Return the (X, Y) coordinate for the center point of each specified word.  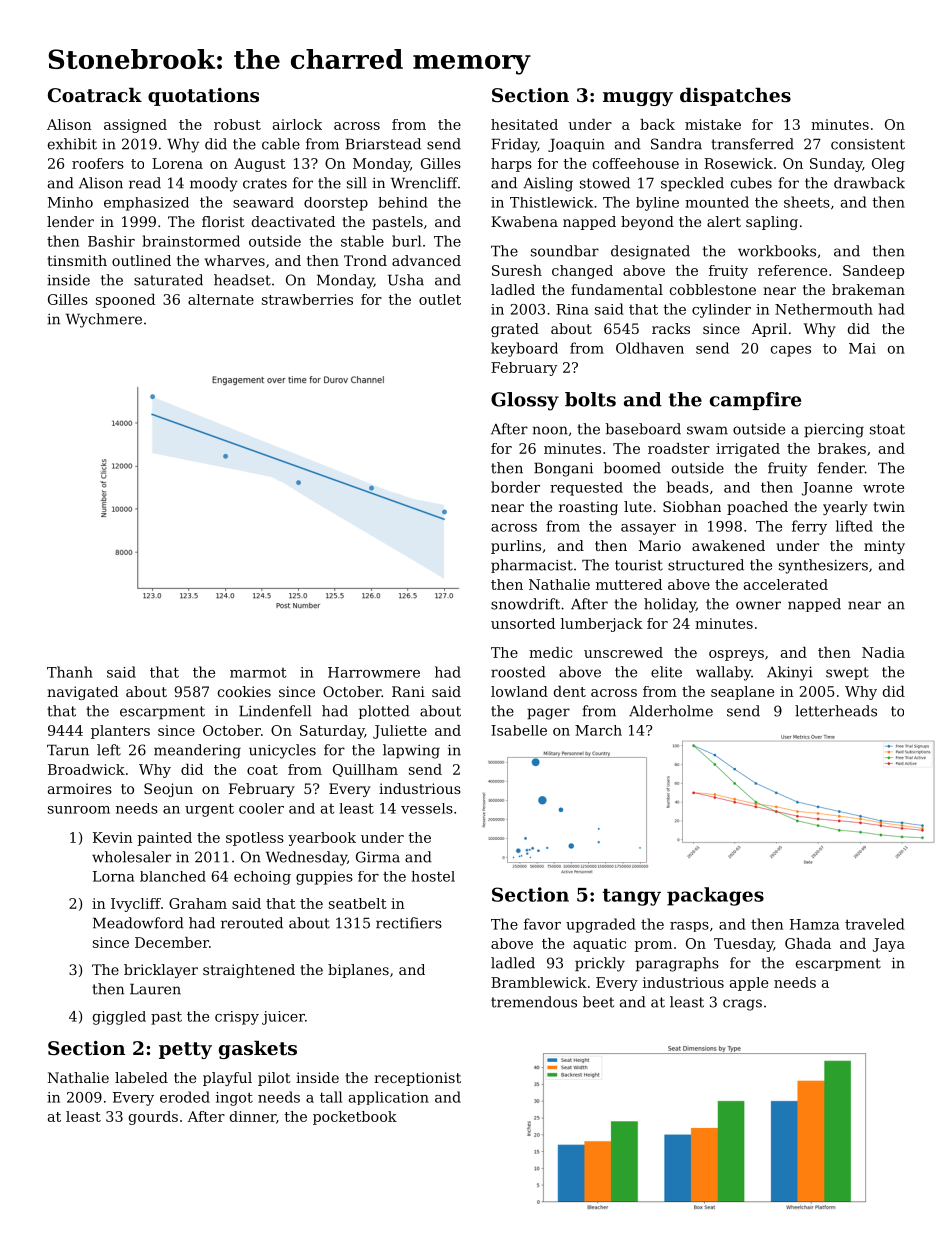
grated (515, 330)
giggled (119, 1018)
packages (715, 896)
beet (598, 1002)
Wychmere (104, 320)
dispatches (735, 97)
